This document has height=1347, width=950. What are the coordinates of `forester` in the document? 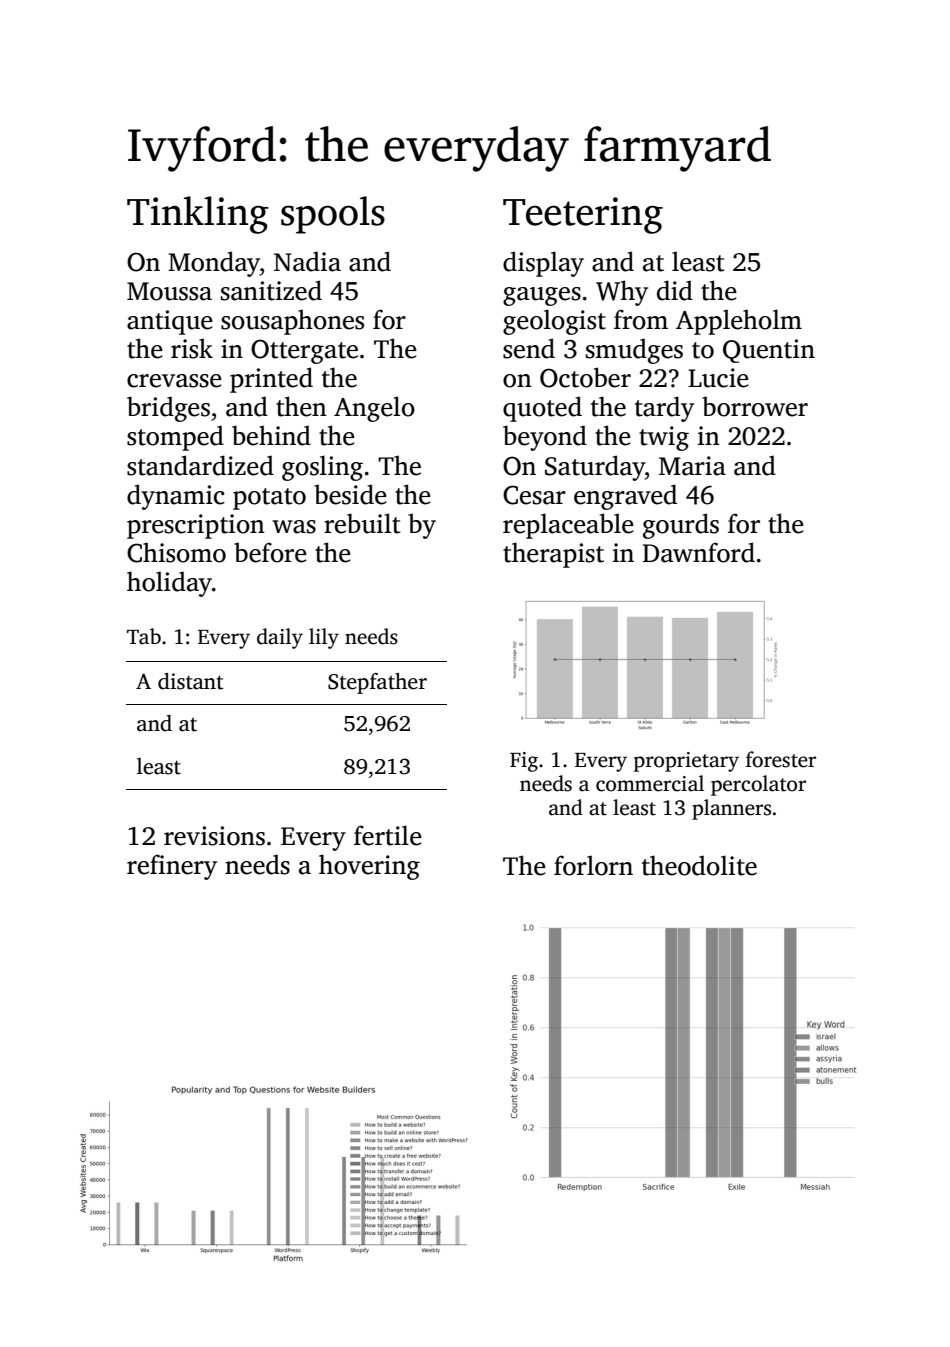 It's located at (781, 759).
